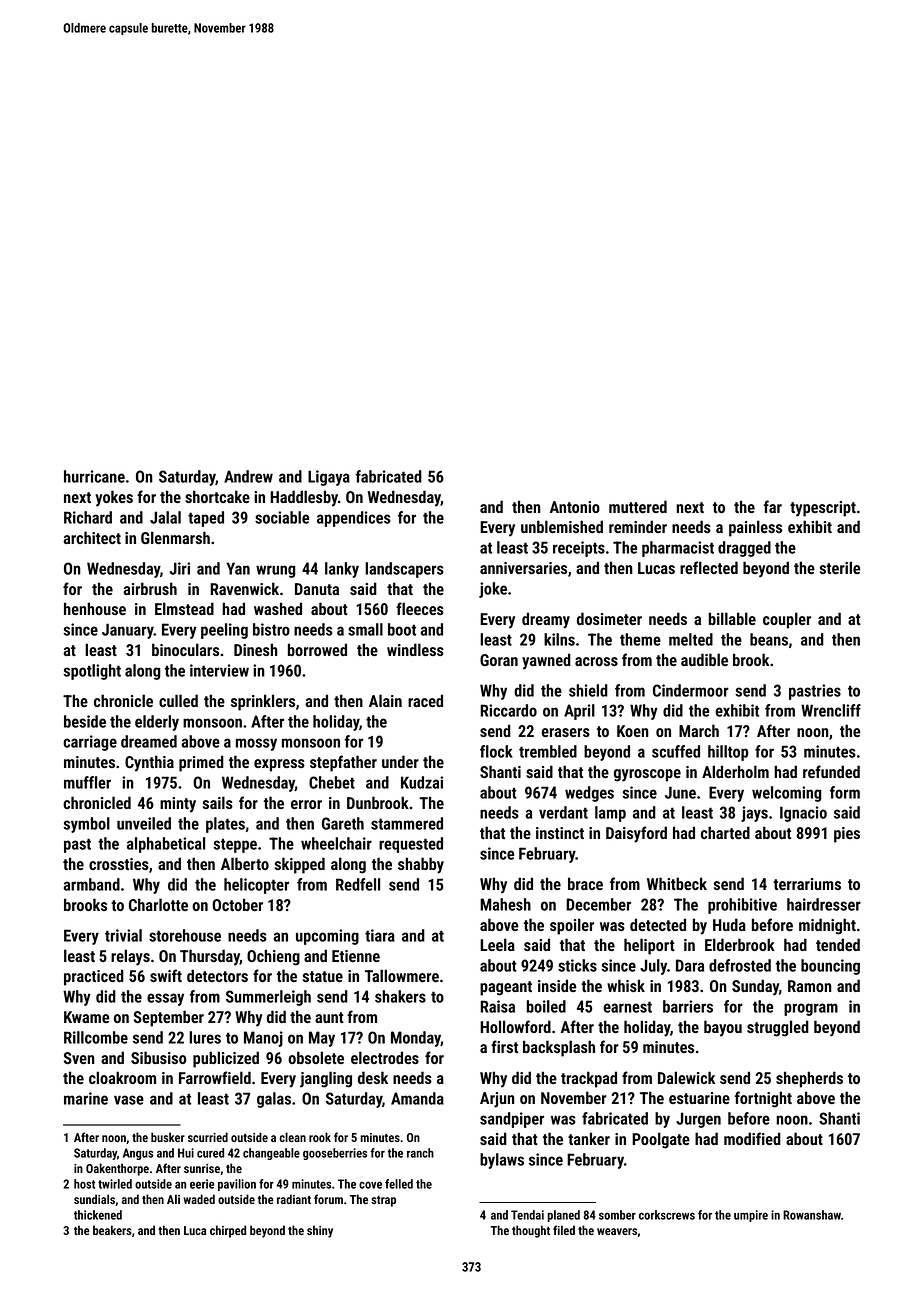  What do you see at coordinates (205, 1037) in the screenshot?
I see `lures` at bounding box center [205, 1037].
